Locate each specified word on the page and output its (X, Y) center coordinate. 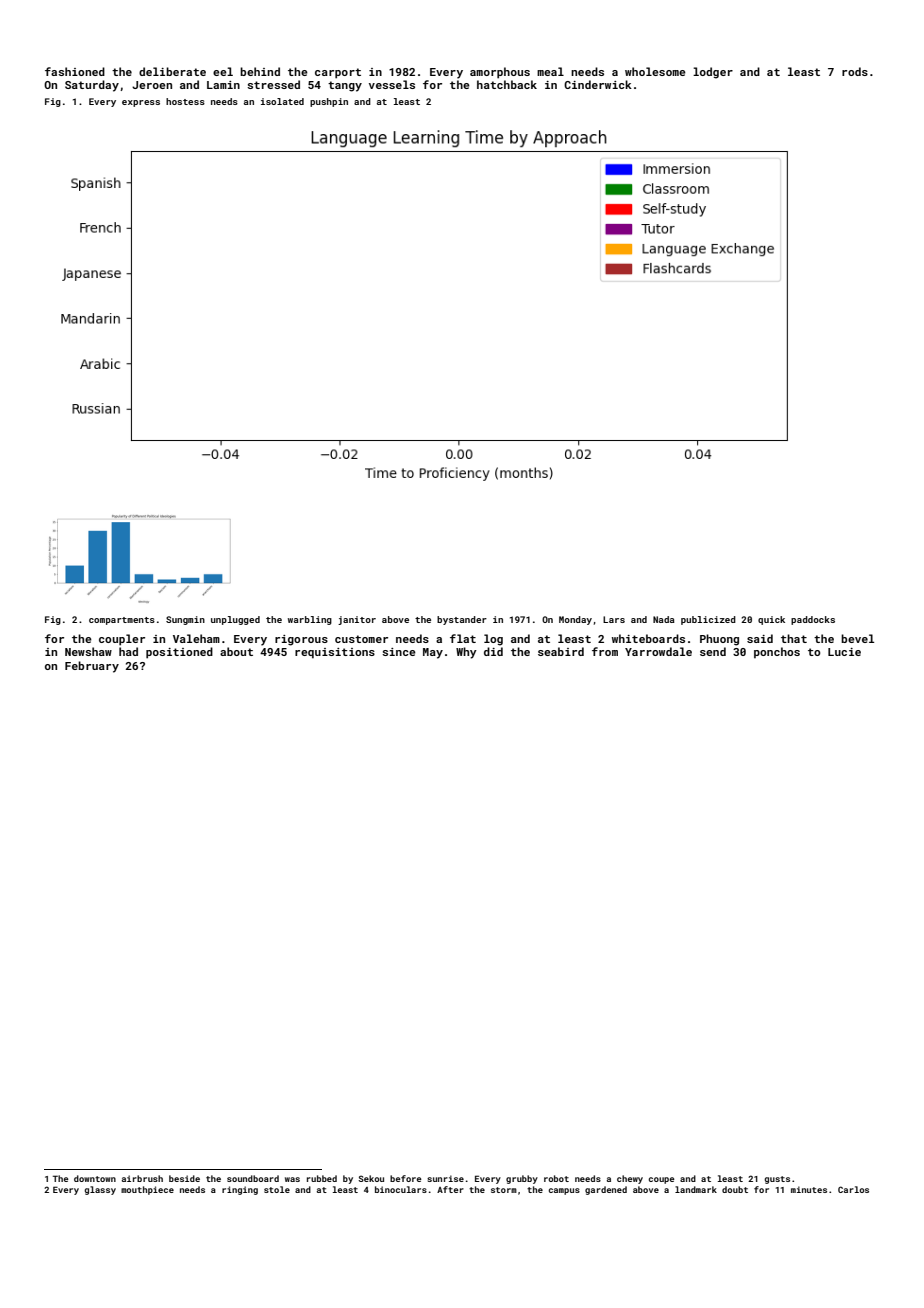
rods (855, 71)
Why (466, 653)
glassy (100, 1190)
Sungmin (185, 620)
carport (338, 73)
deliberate (172, 71)
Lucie (844, 652)
